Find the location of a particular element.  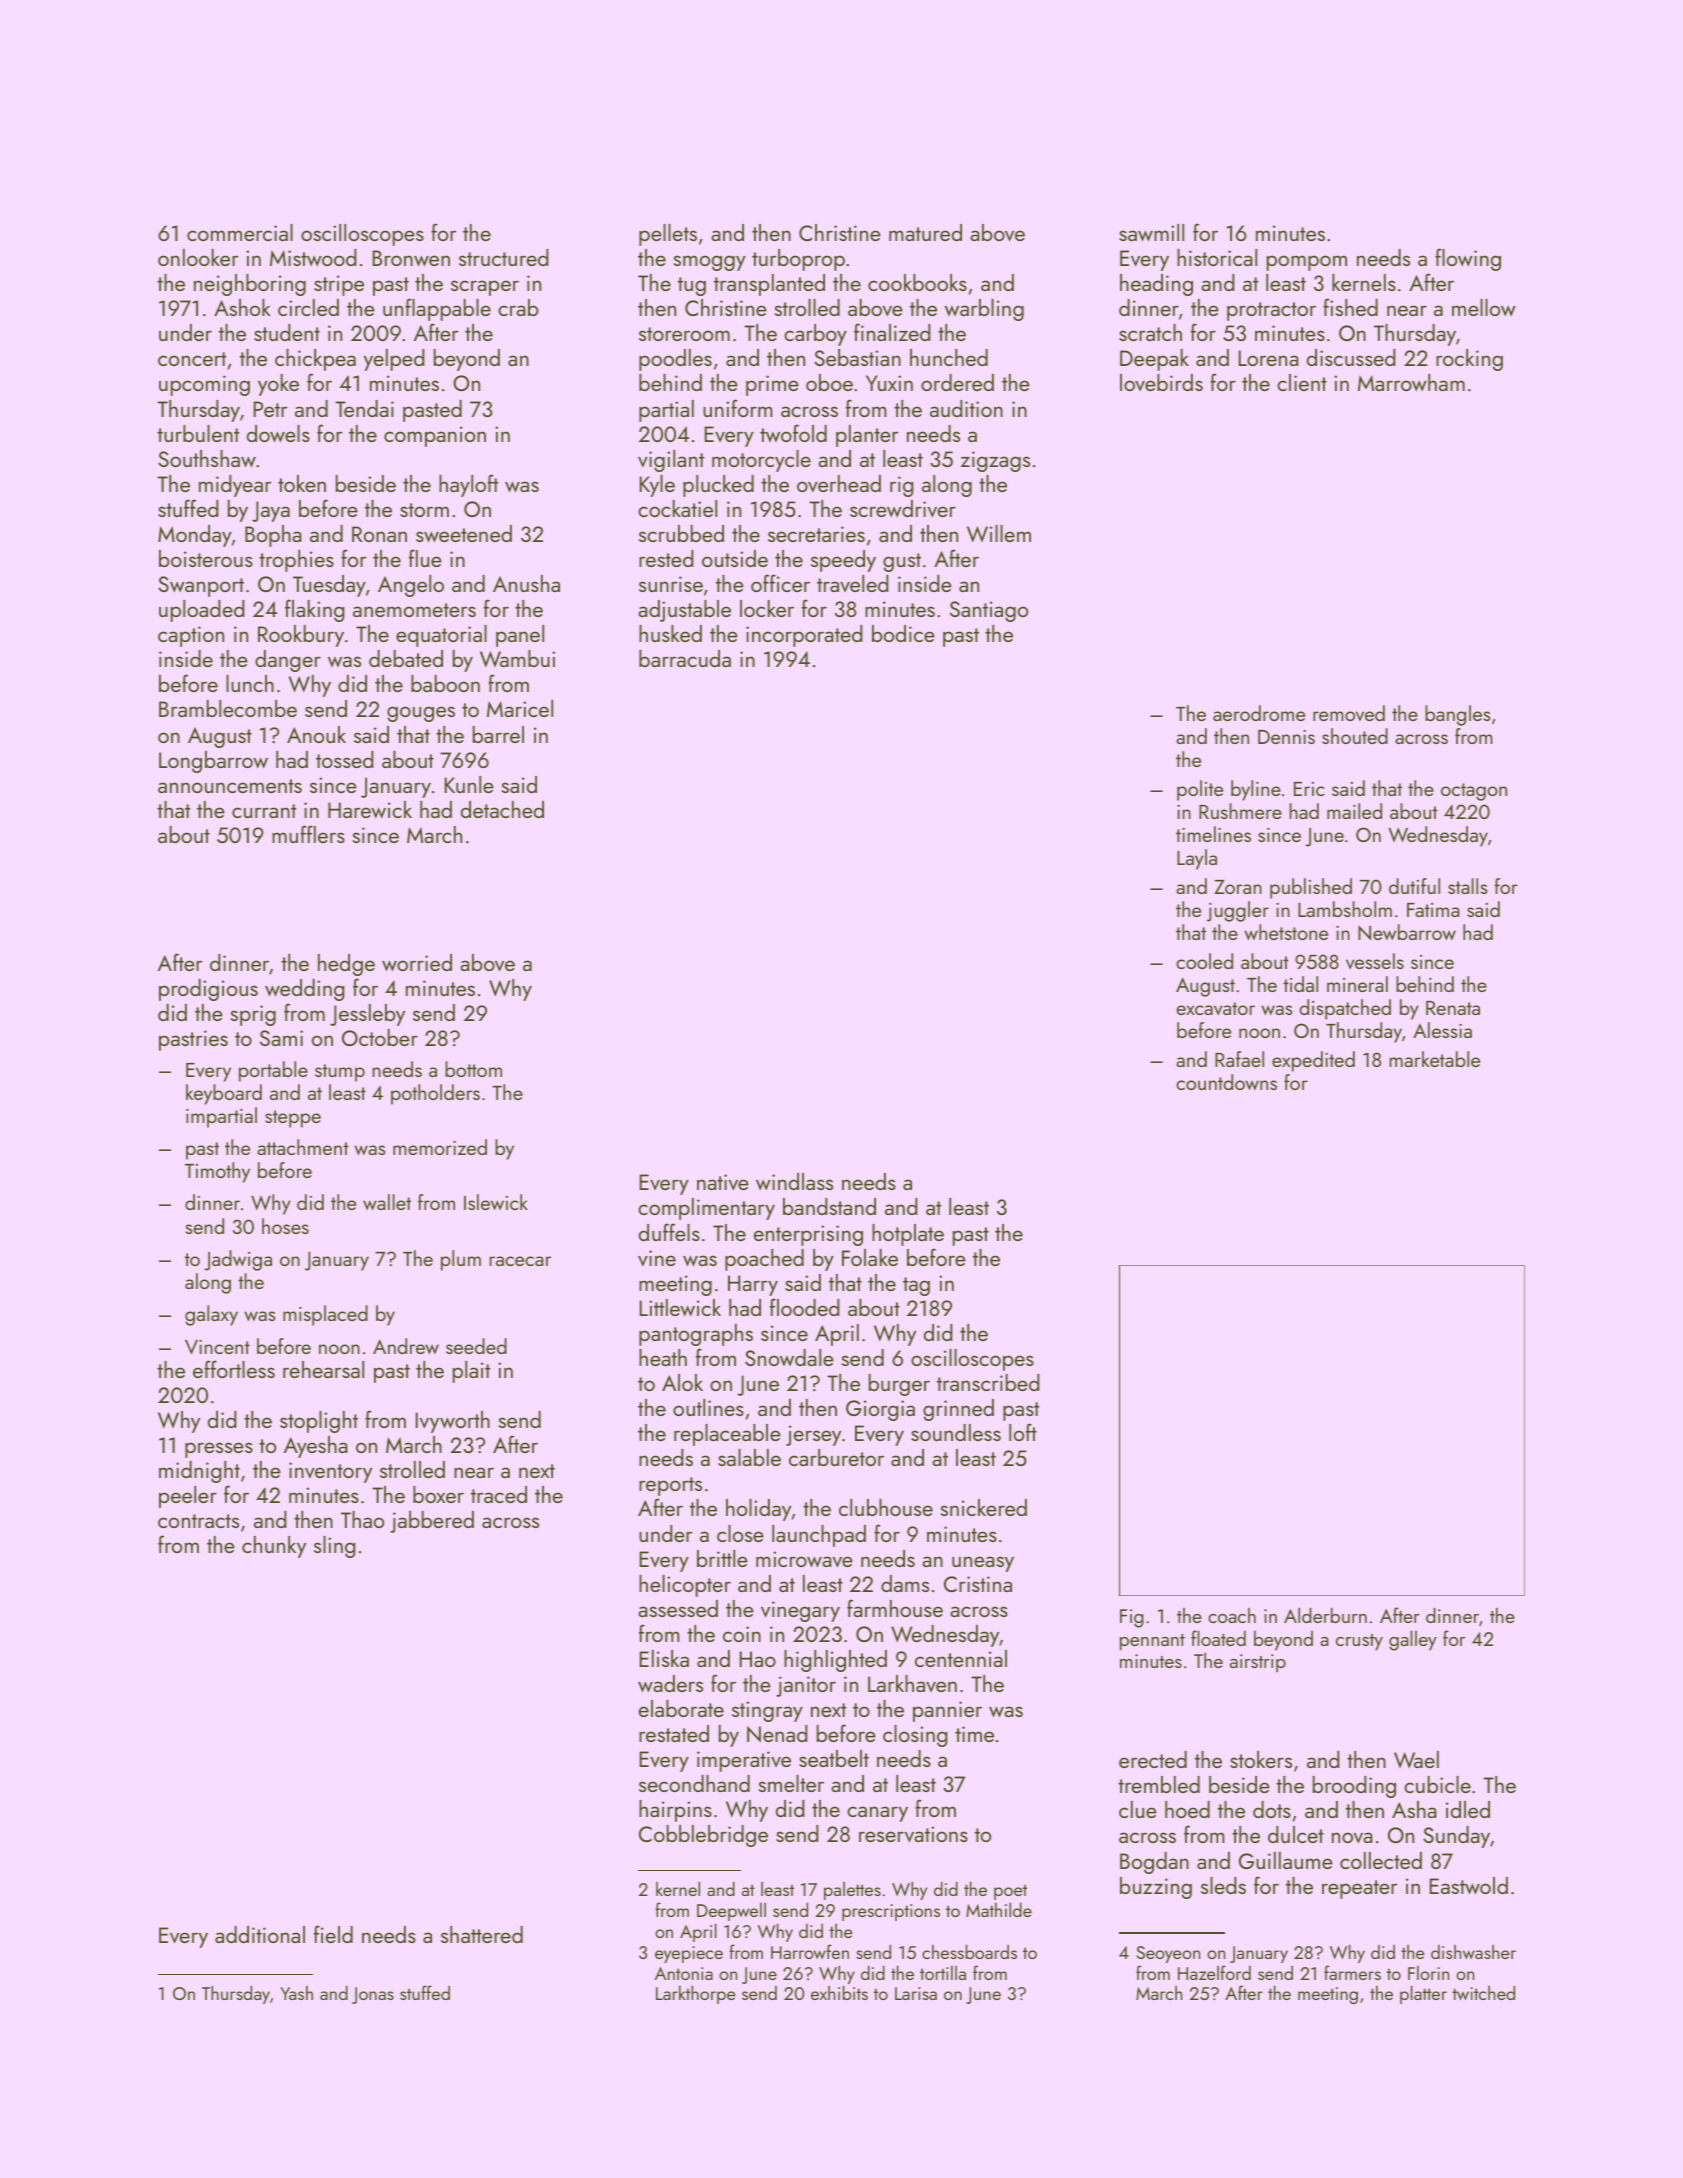

soundless is located at coordinates (956, 1432).
